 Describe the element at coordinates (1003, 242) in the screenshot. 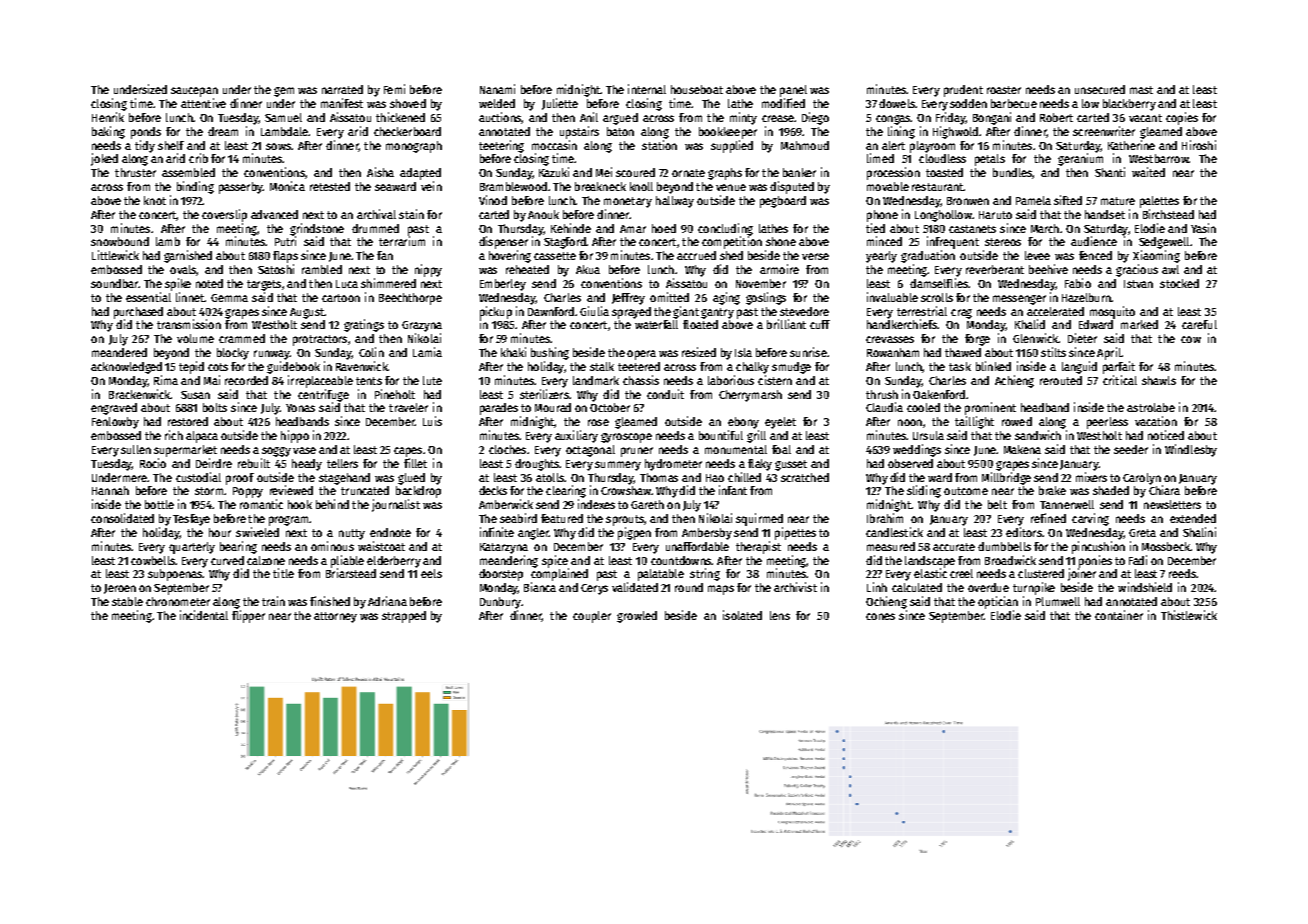

I see `stereos` at that location.
